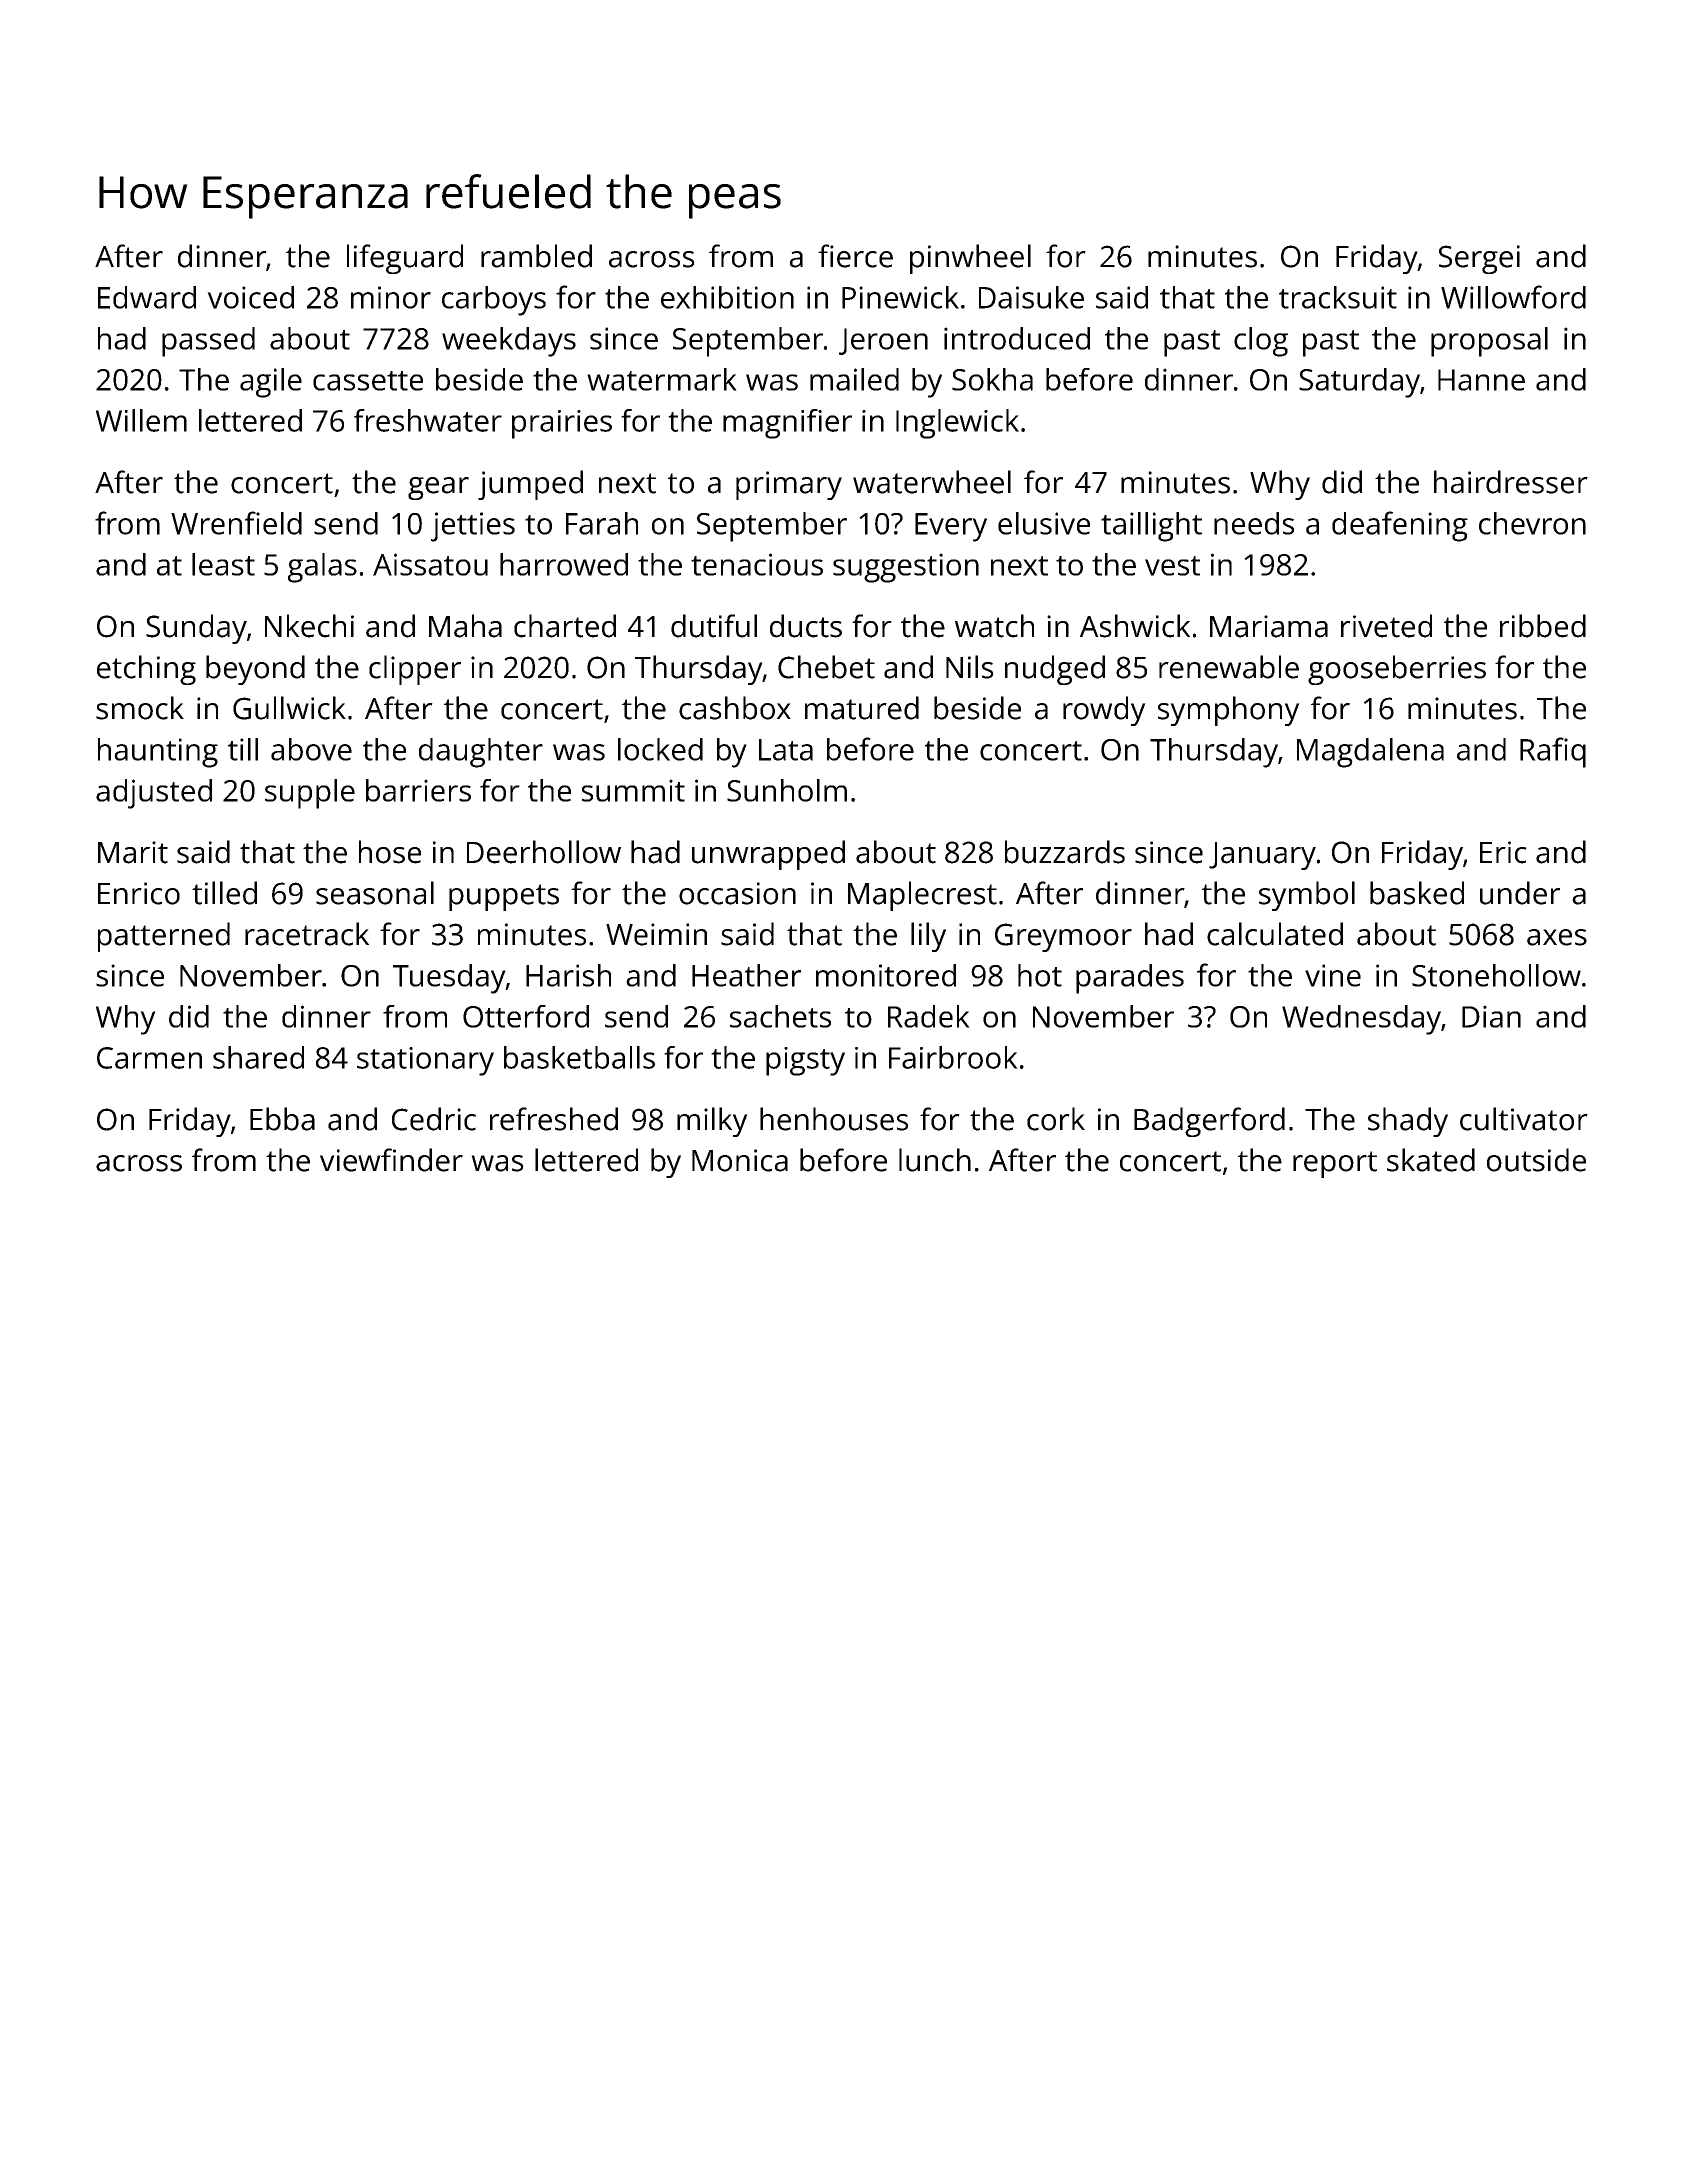 This page has height=2178, width=1683. Describe the element at coordinates (1543, 626) in the page. I see `ribbed` at that location.
